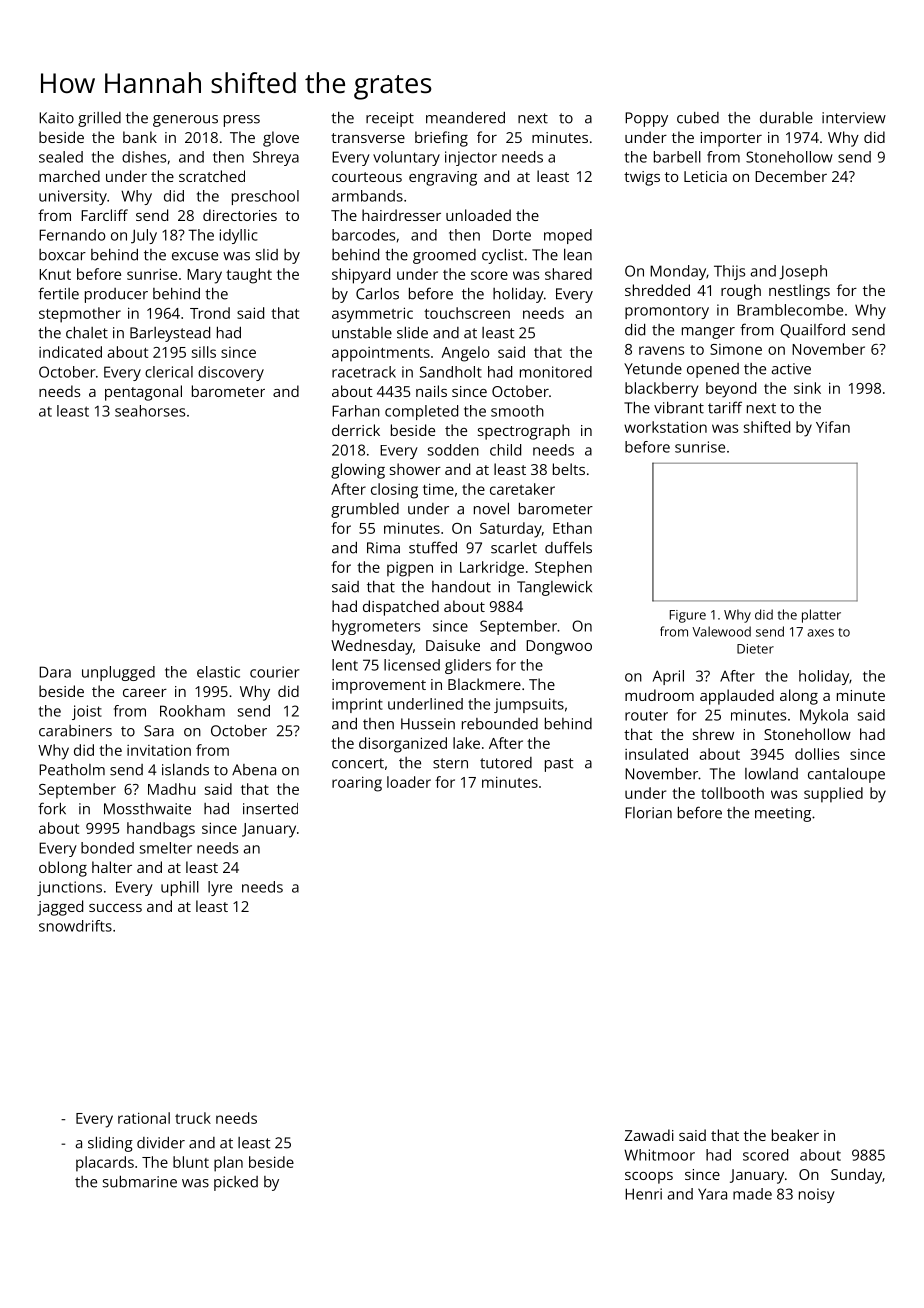 This document has width=924, height=1308. What do you see at coordinates (72, 235) in the document?
I see `Fernando` at bounding box center [72, 235].
